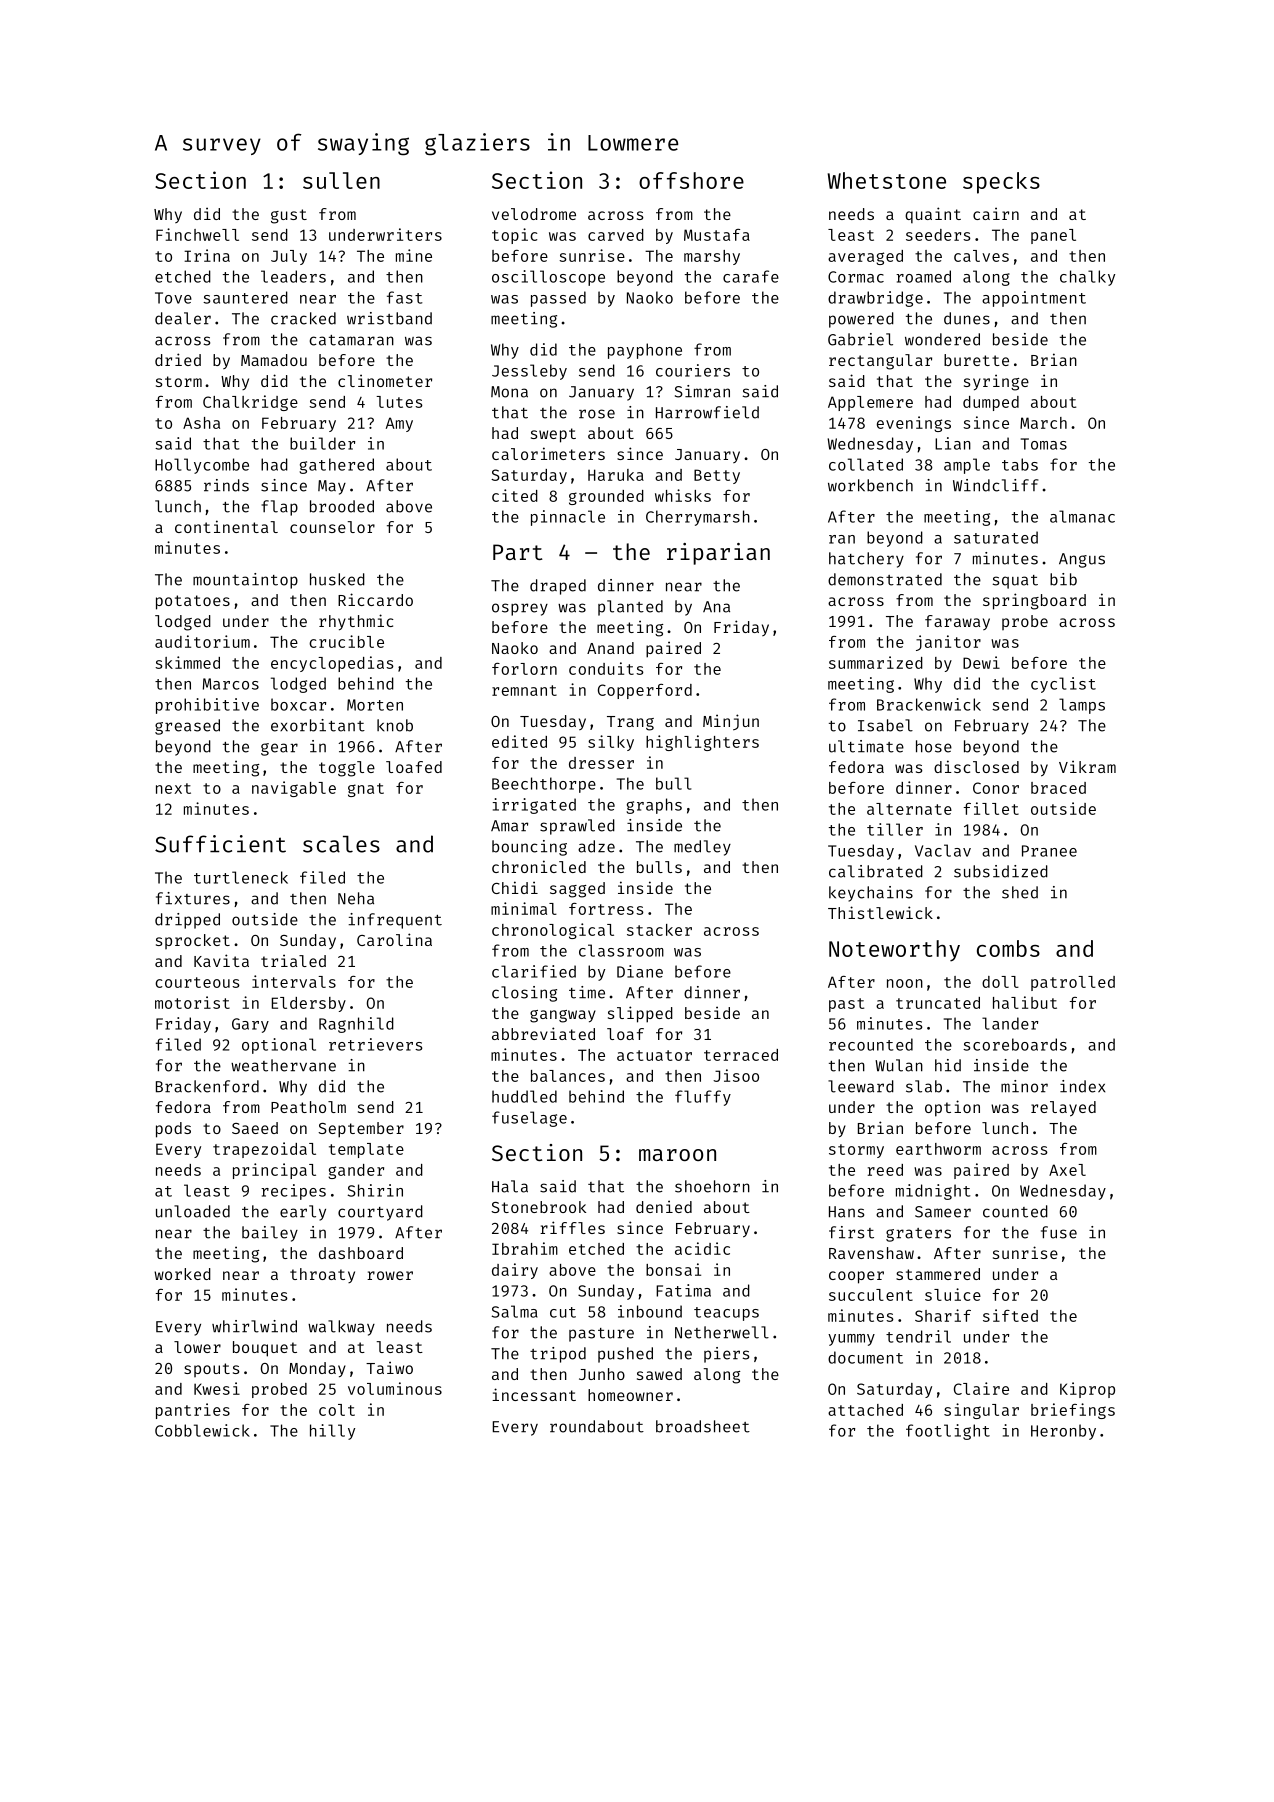  Describe the element at coordinates (197, 234) in the screenshot. I see `Finchwell` at that location.
